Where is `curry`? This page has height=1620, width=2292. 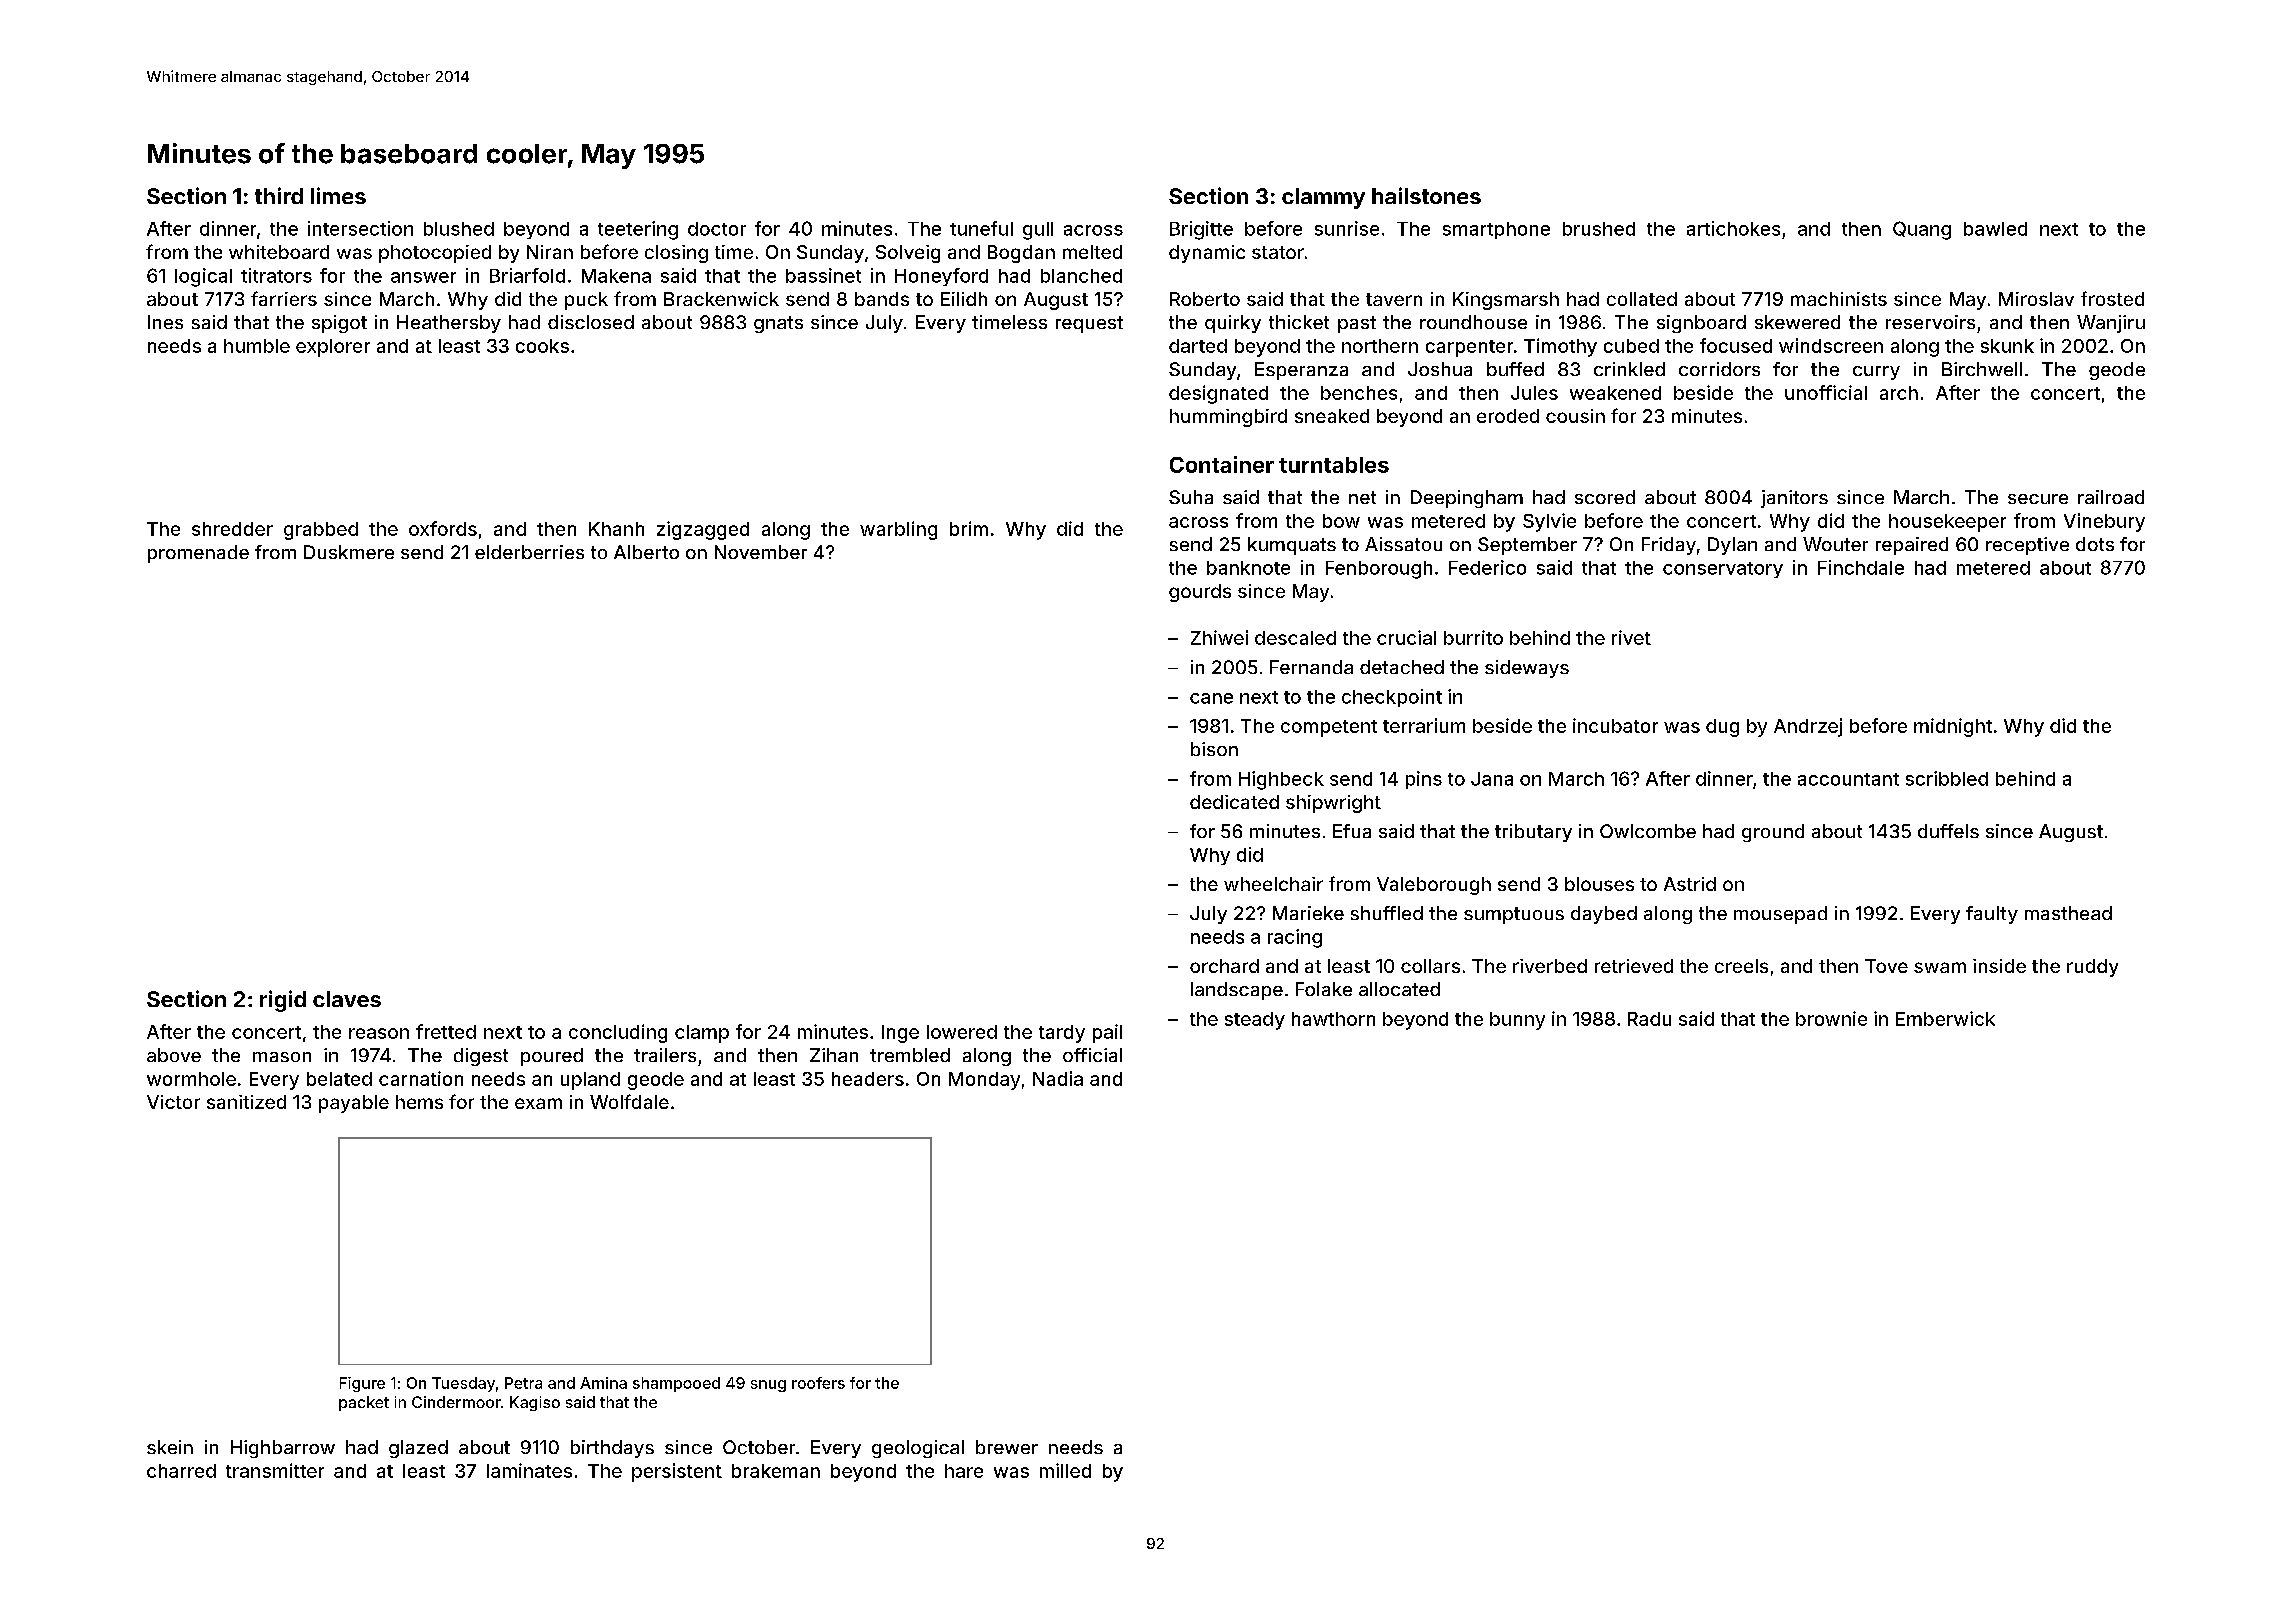 curry is located at coordinates (1876, 373).
